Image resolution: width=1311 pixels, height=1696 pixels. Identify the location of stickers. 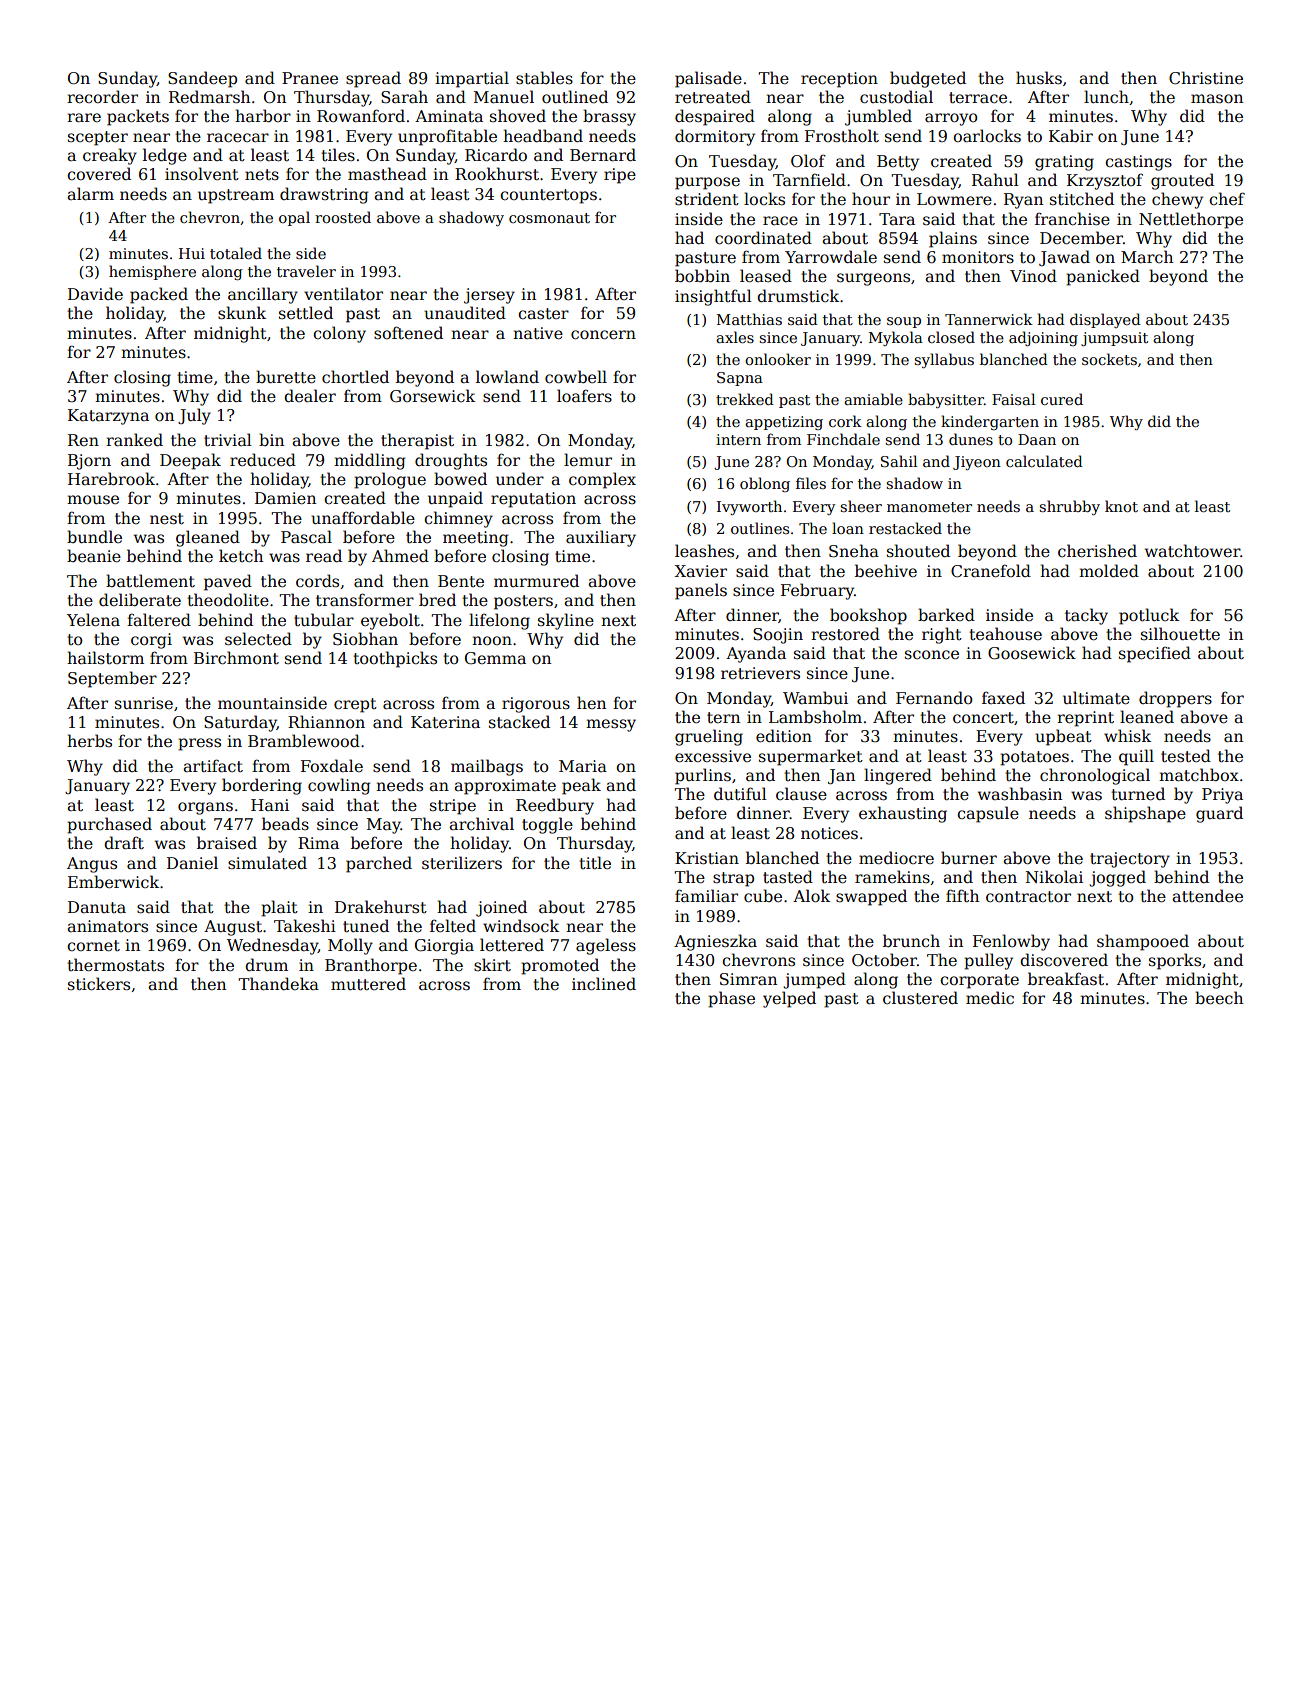
(99, 984).
